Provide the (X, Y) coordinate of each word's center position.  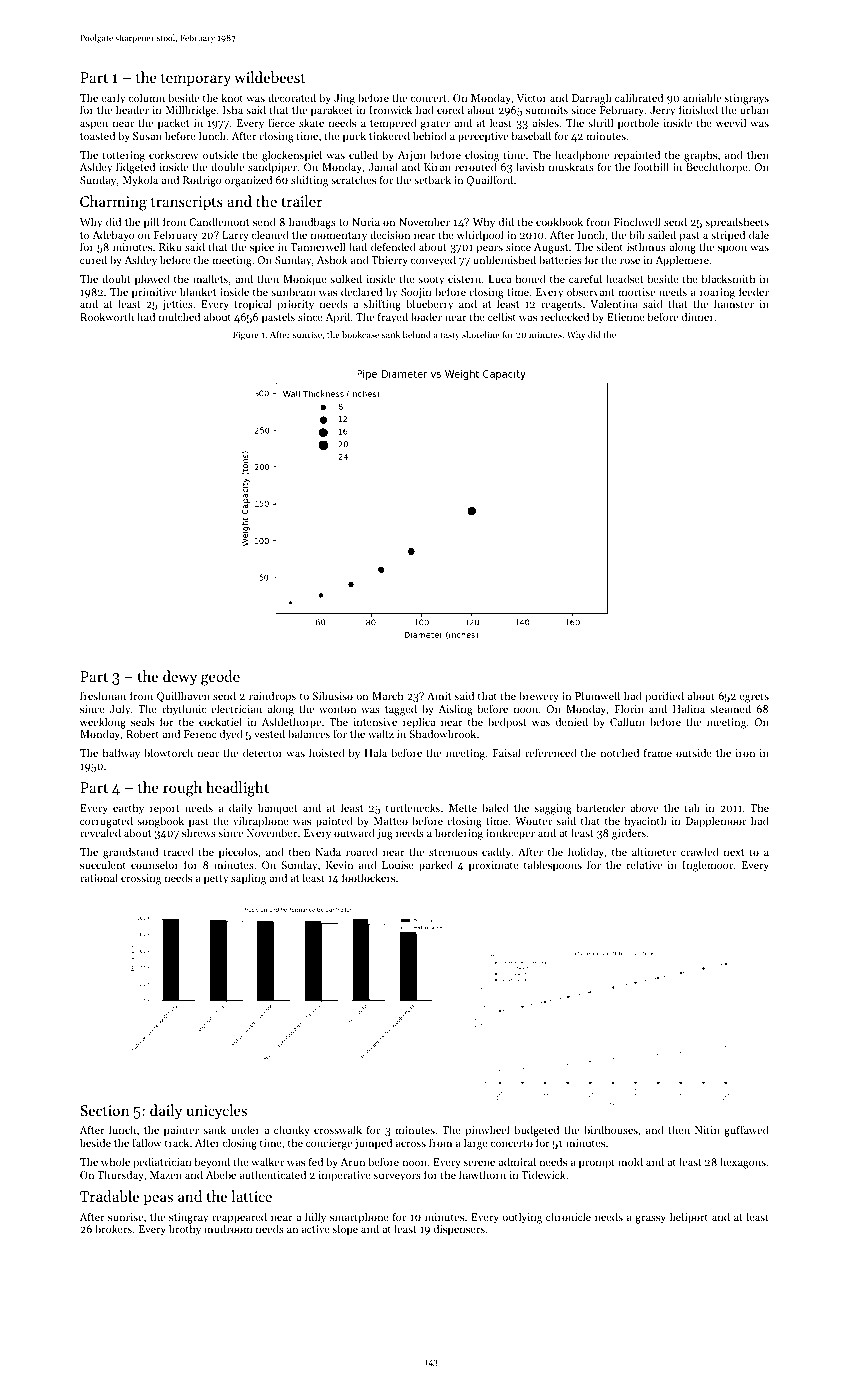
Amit (439, 696)
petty (216, 880)
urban (754, 110)
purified (664, 697)
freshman (103, 695)
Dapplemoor (716, 822)
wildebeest (270, 77)
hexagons (743, 1163)
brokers (113, 1228)
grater (435, 125)
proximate (494, 866)
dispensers (459, 1230)
